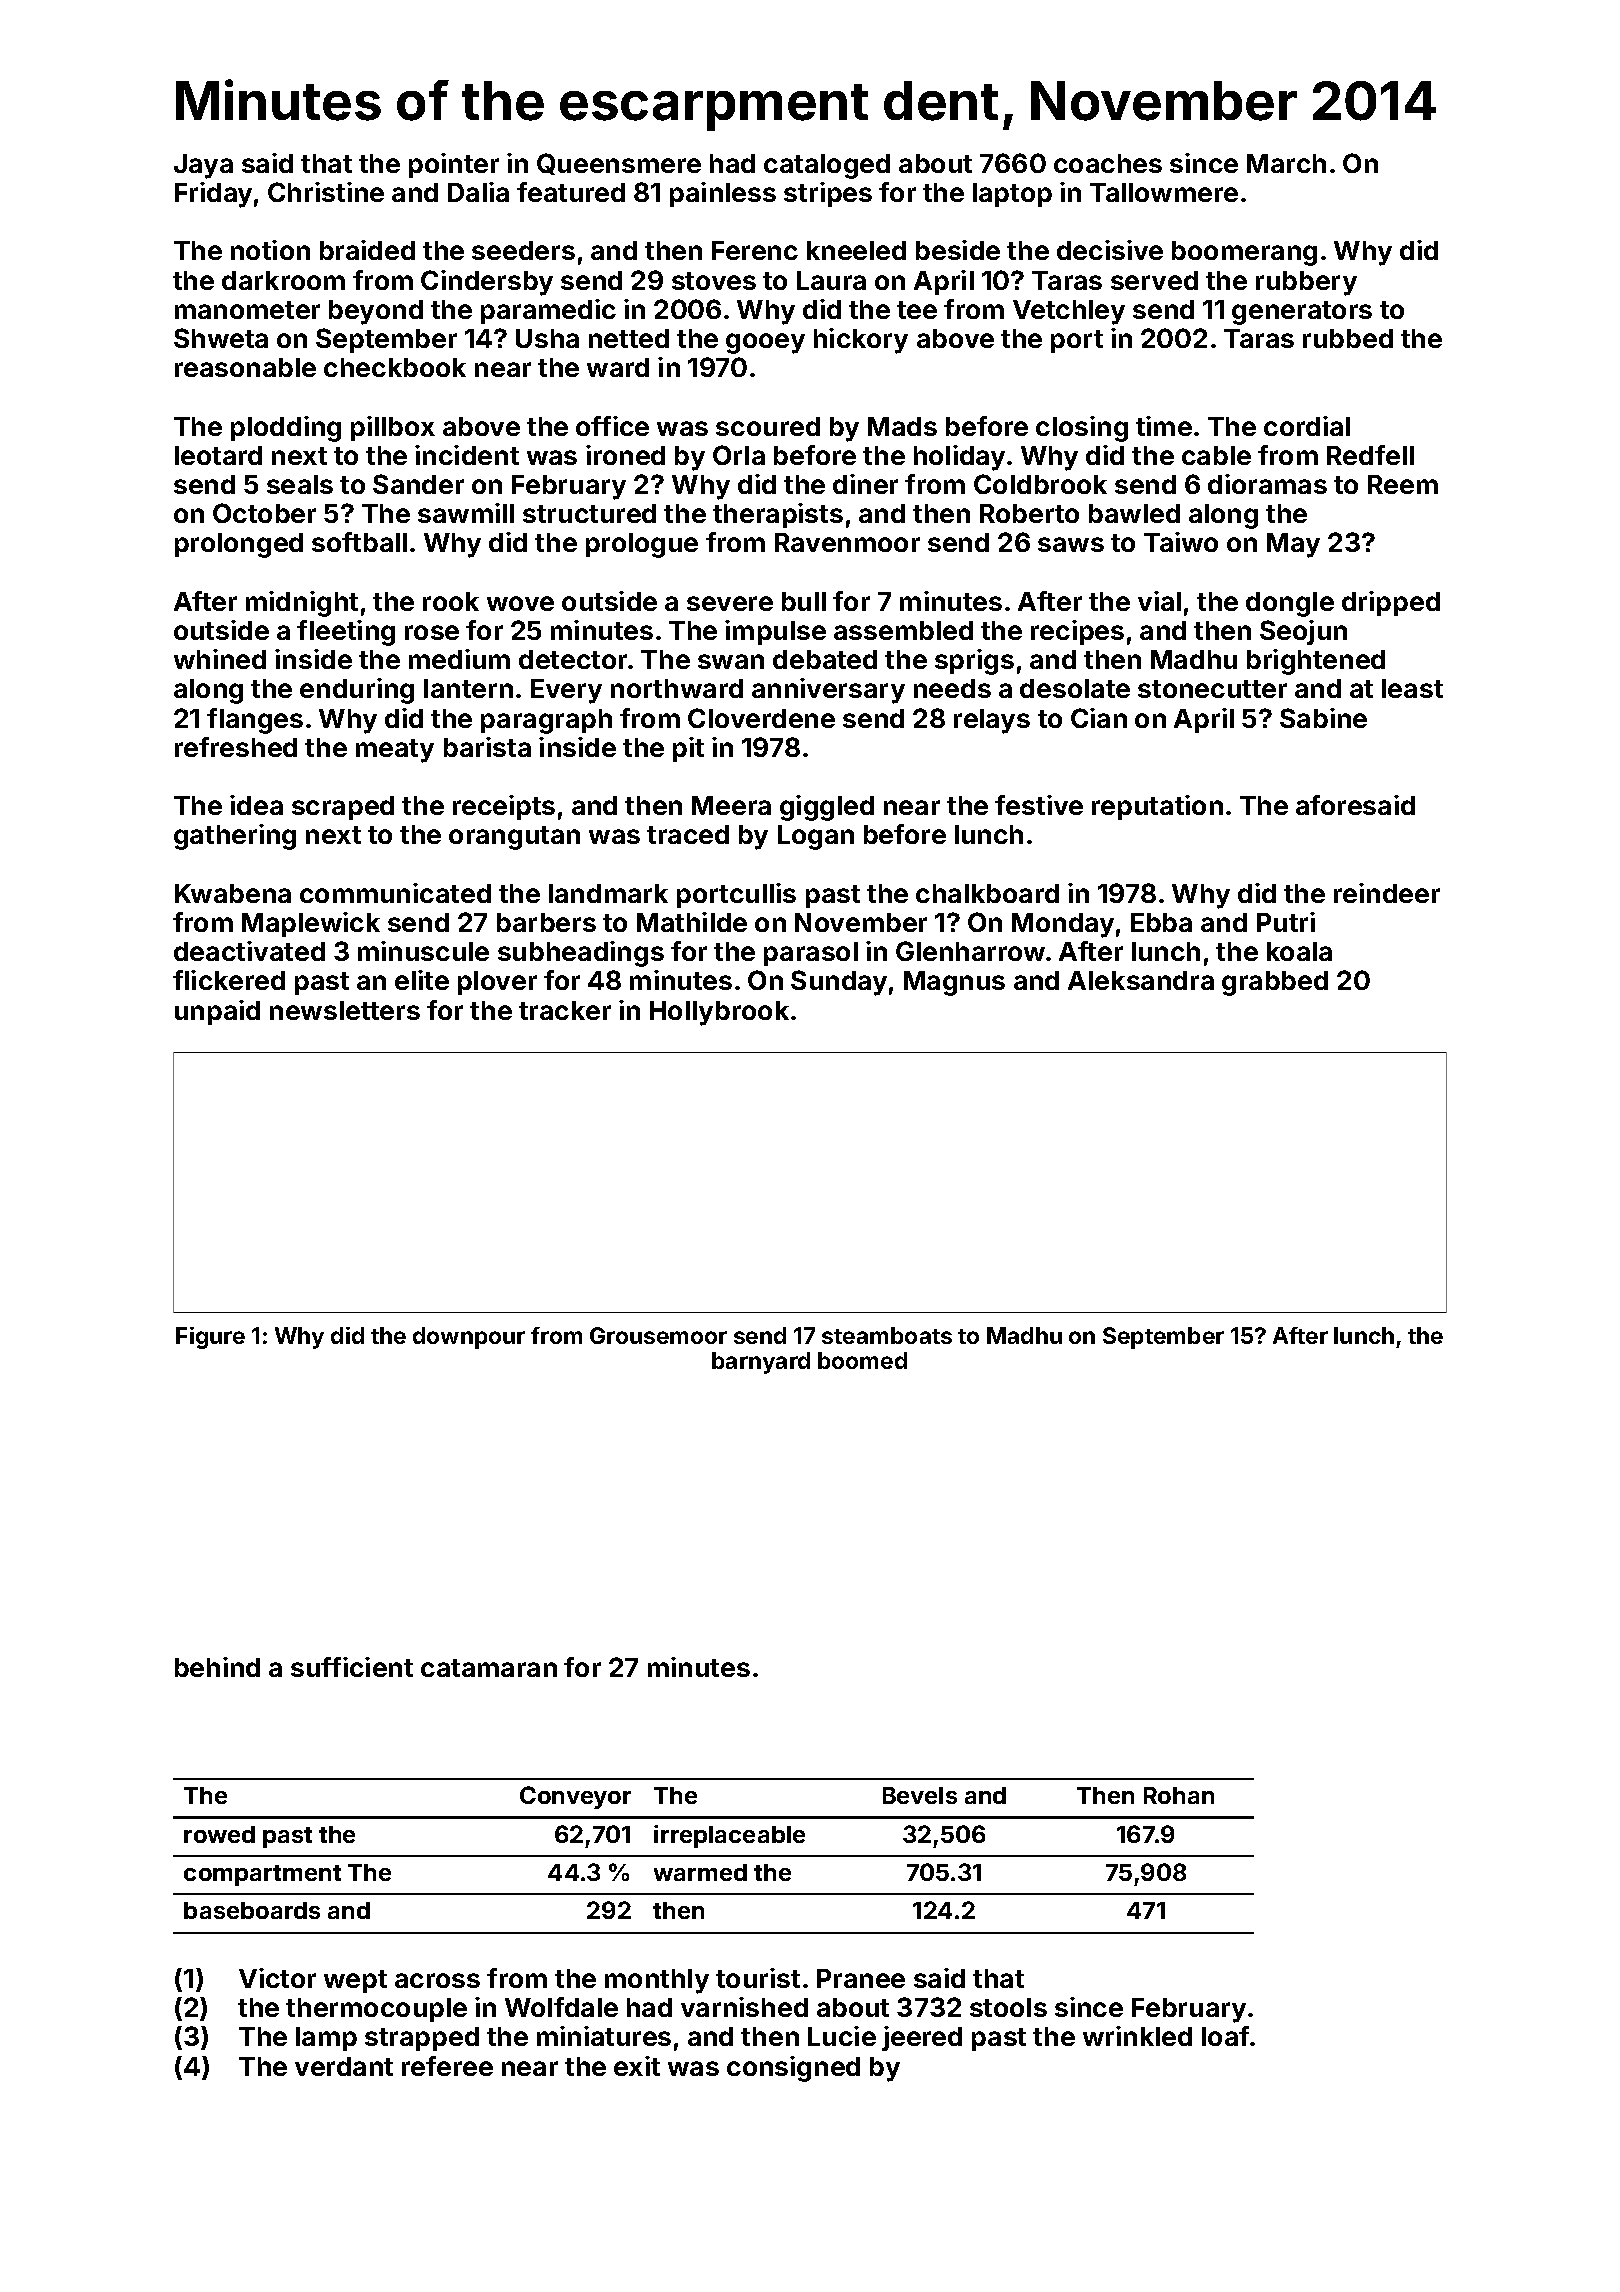  Describe the element at coordinates (203, 166) in the image. I see `Jaya` at that location.
